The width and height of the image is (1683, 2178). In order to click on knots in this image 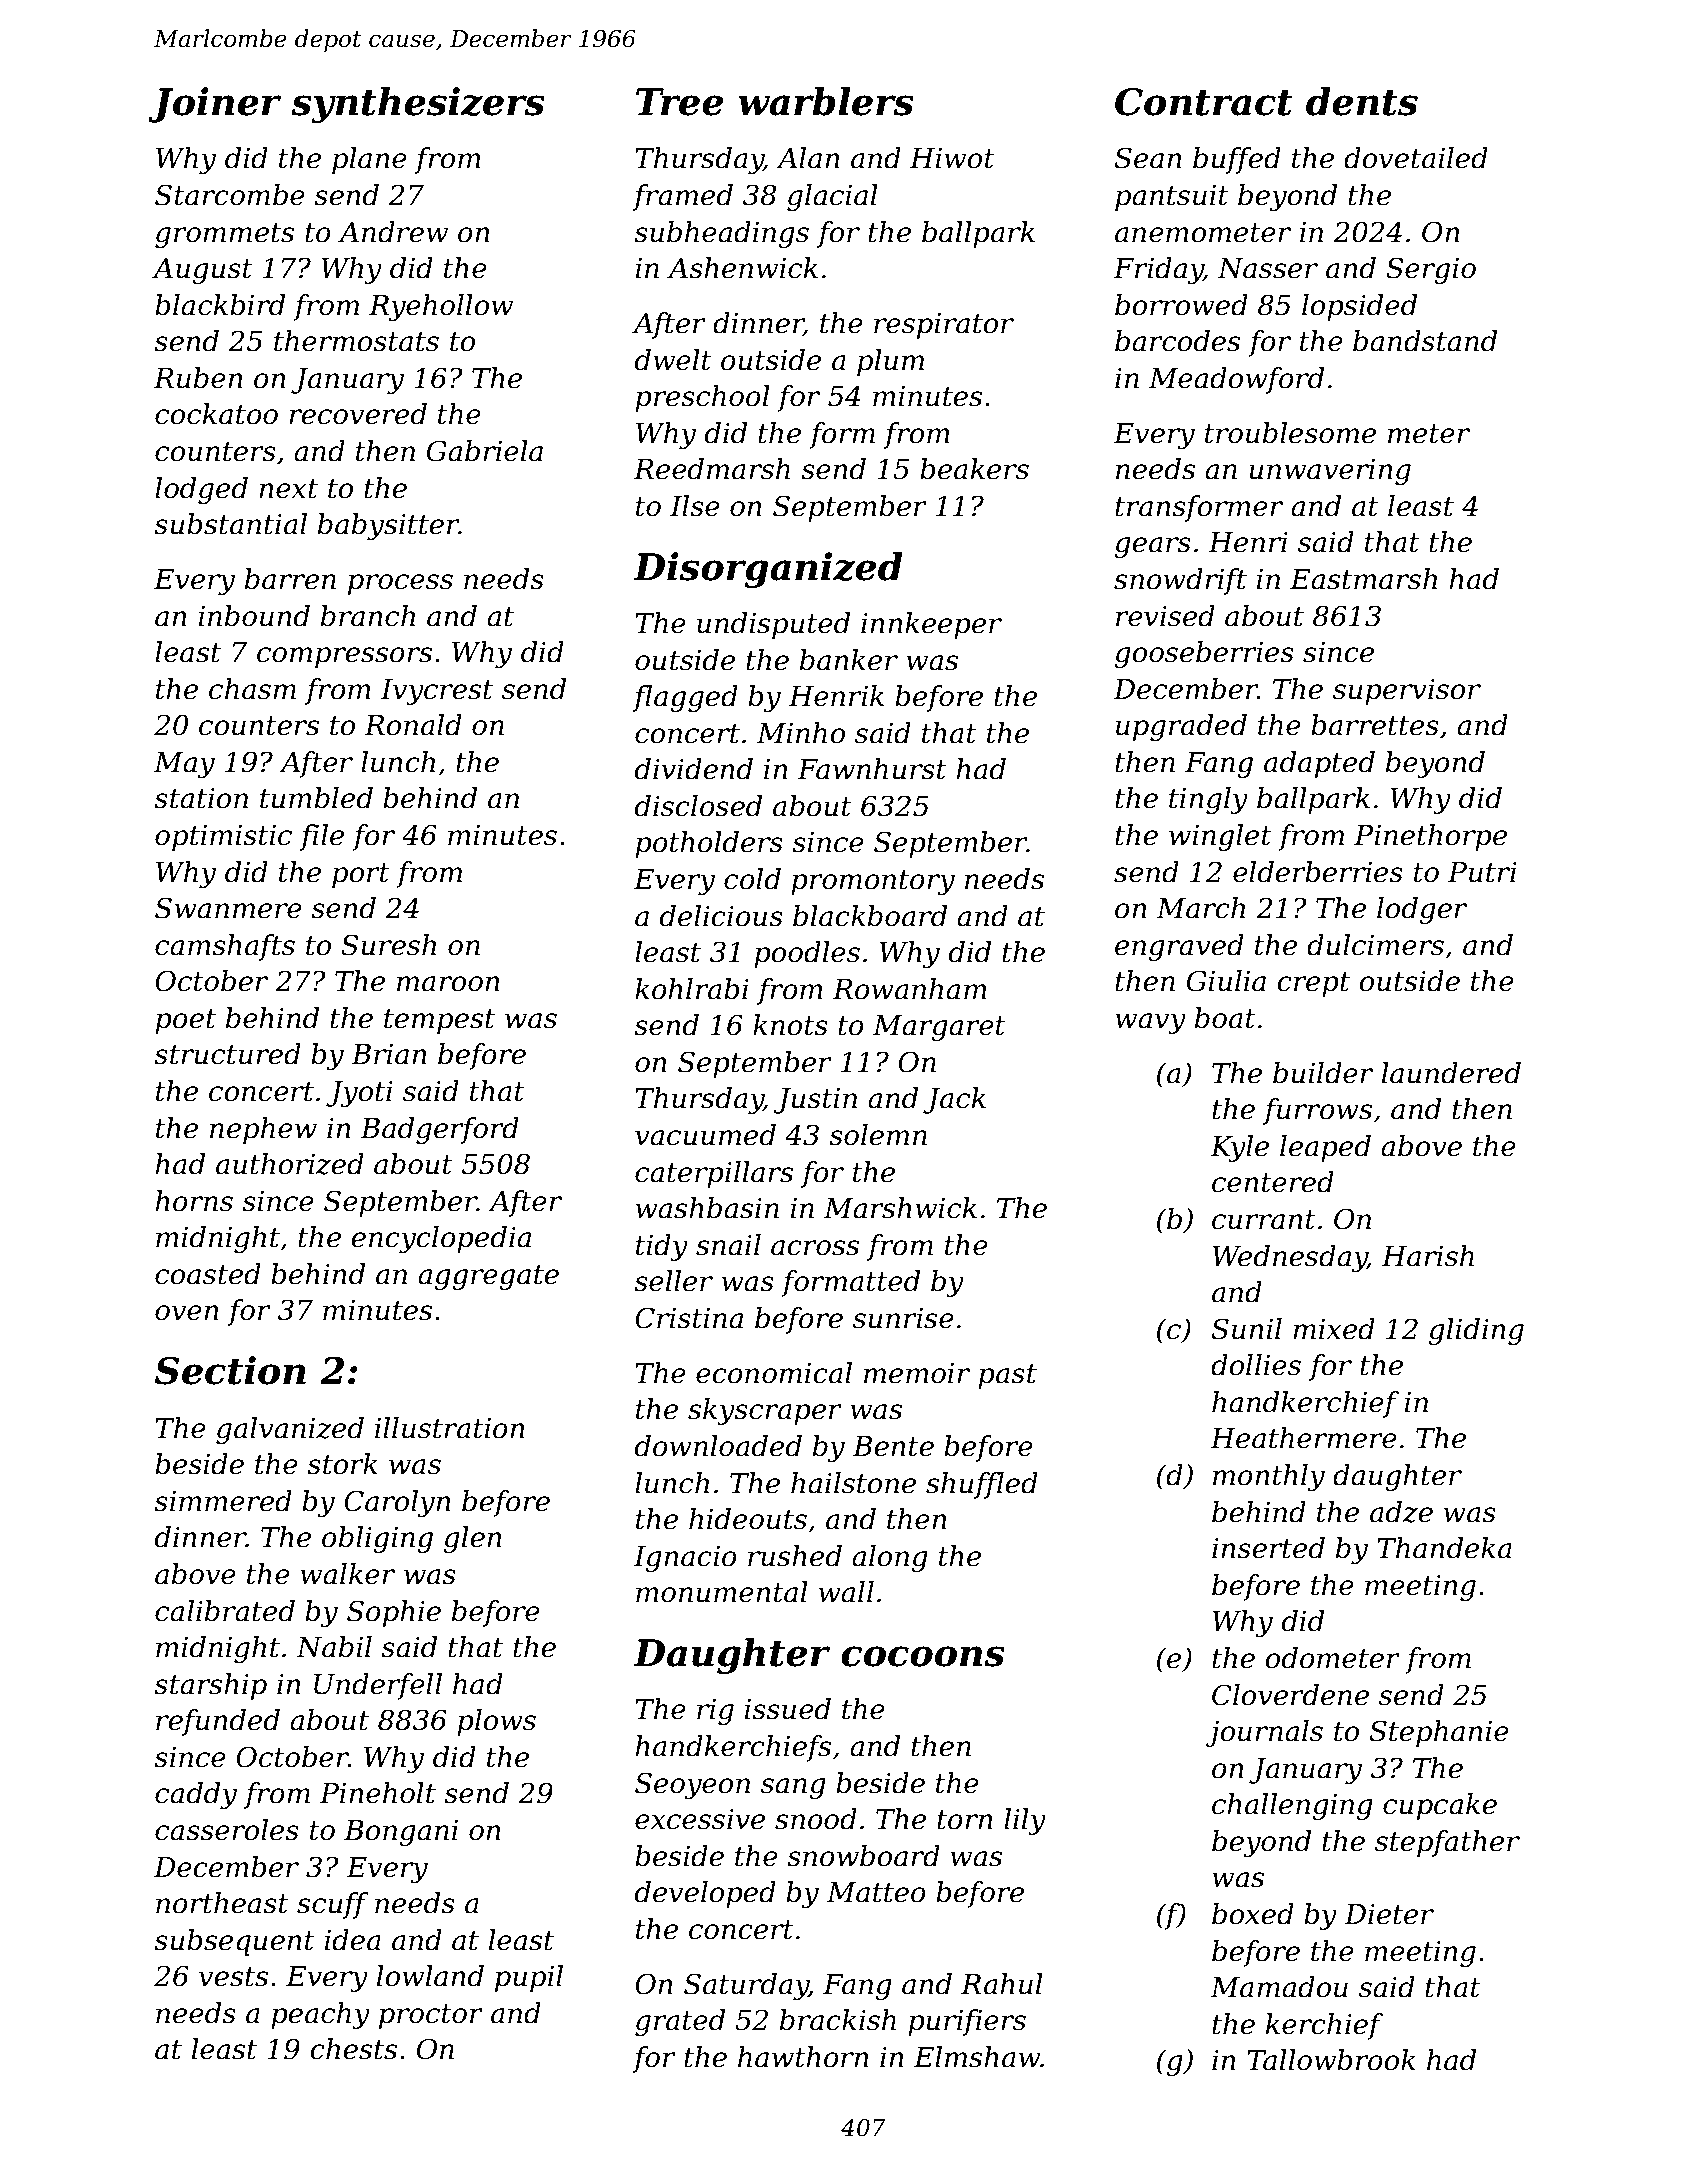, I will do `click(790, 1025)`.
